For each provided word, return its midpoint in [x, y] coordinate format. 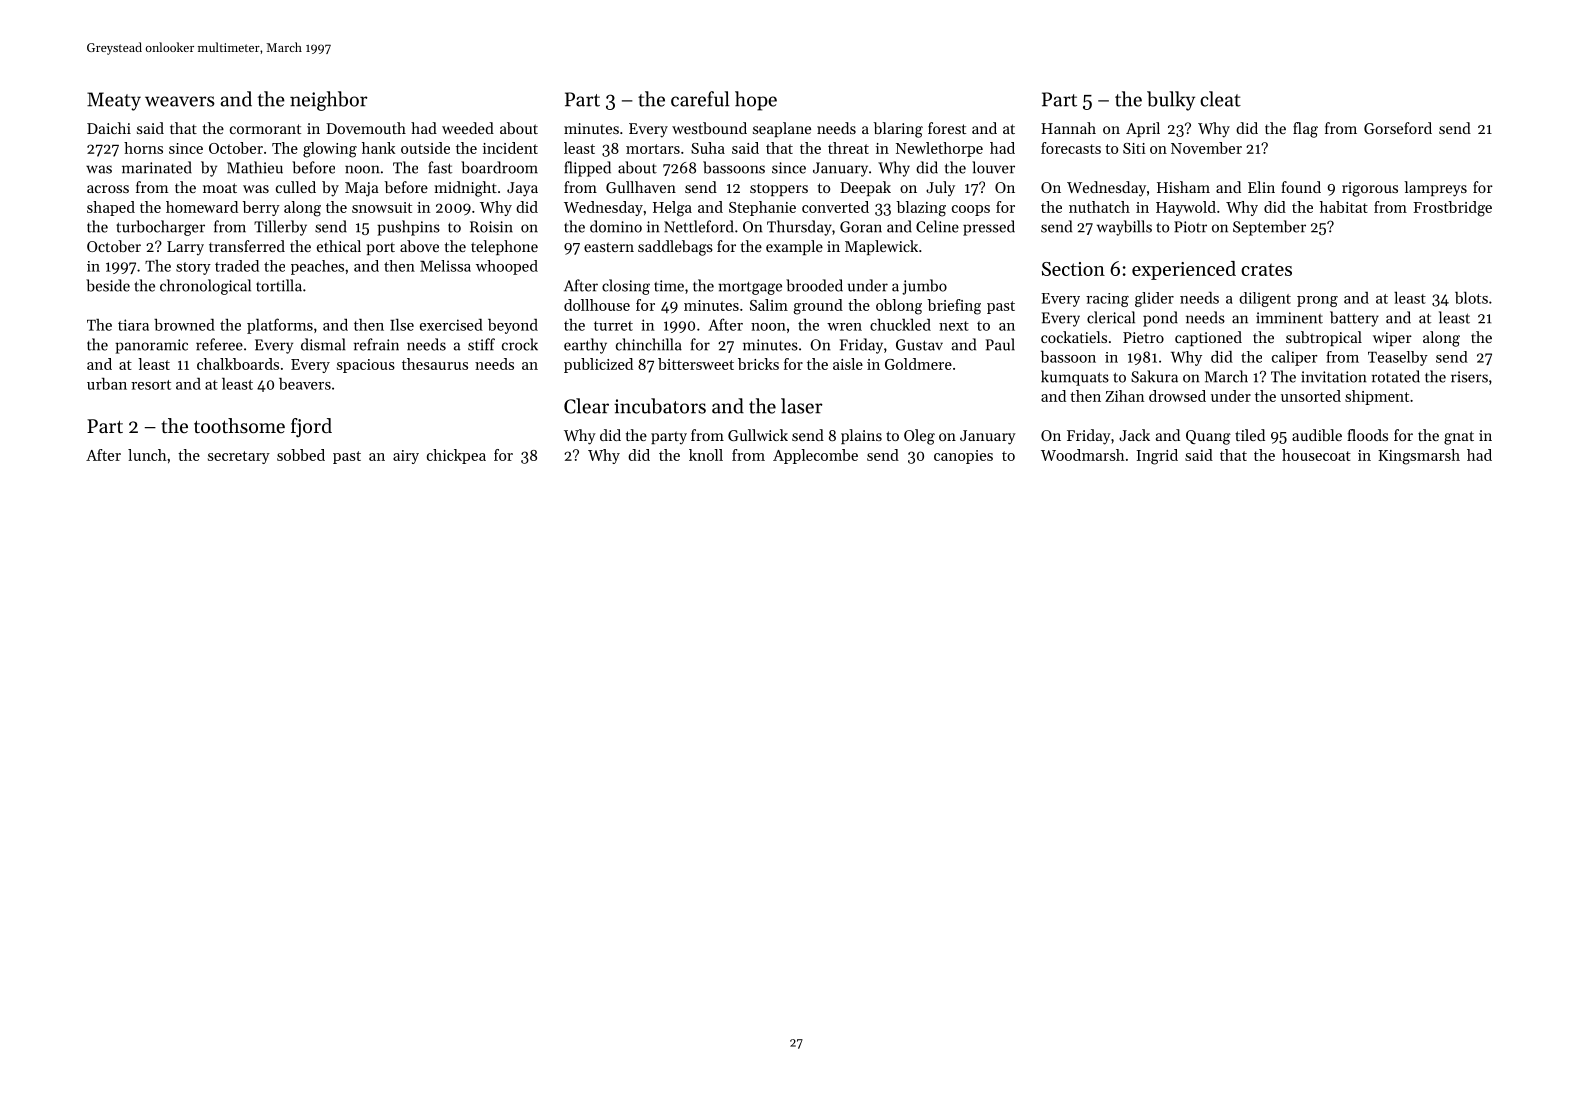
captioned [1208, 338]
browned [184, 325]
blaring [898, 130]
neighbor [329, 101]
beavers [305, 384]
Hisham [1183, 187]
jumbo [924, 287]
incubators [660, 406]
